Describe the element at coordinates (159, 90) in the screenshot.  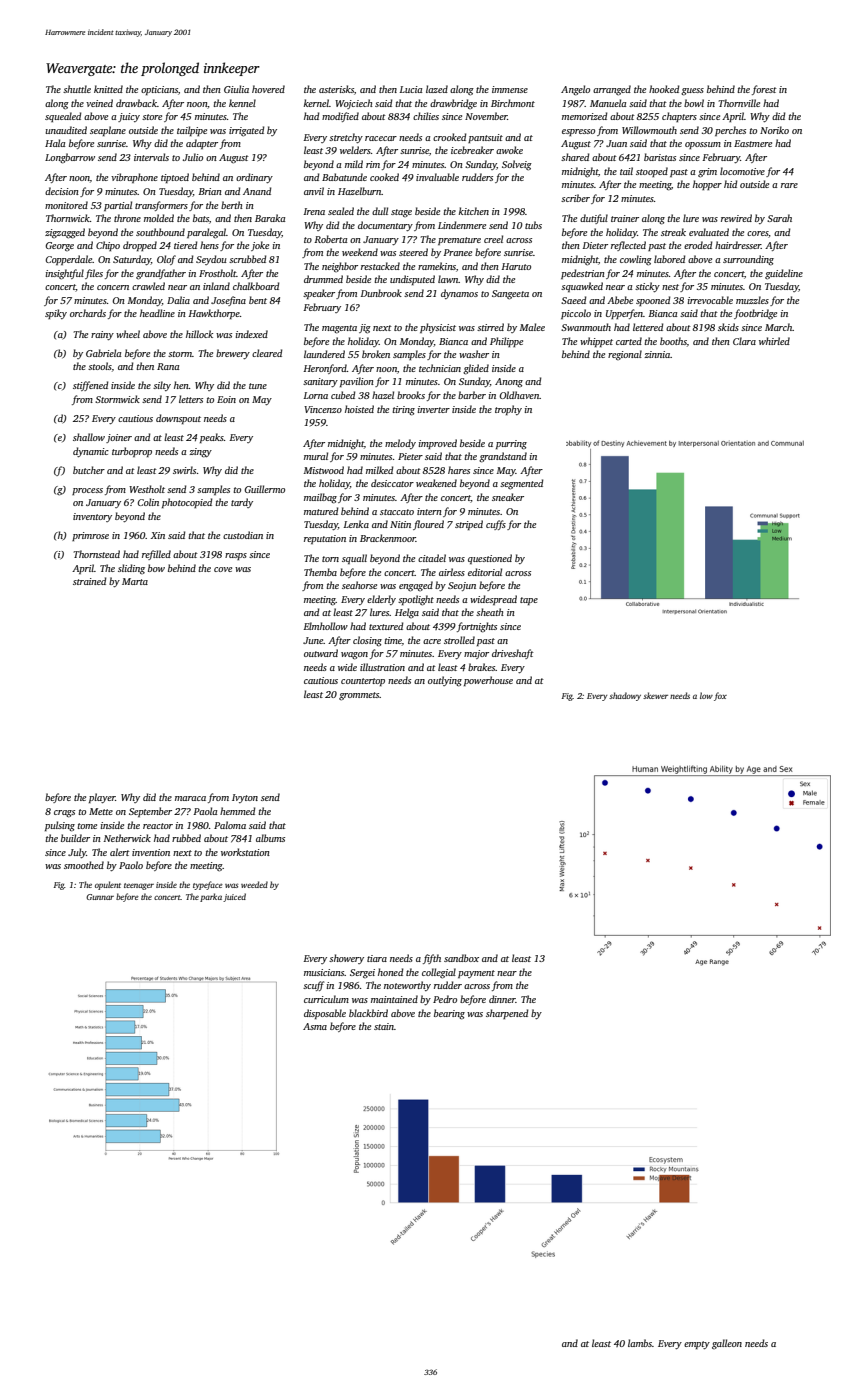
I see `opticians` at that location.
